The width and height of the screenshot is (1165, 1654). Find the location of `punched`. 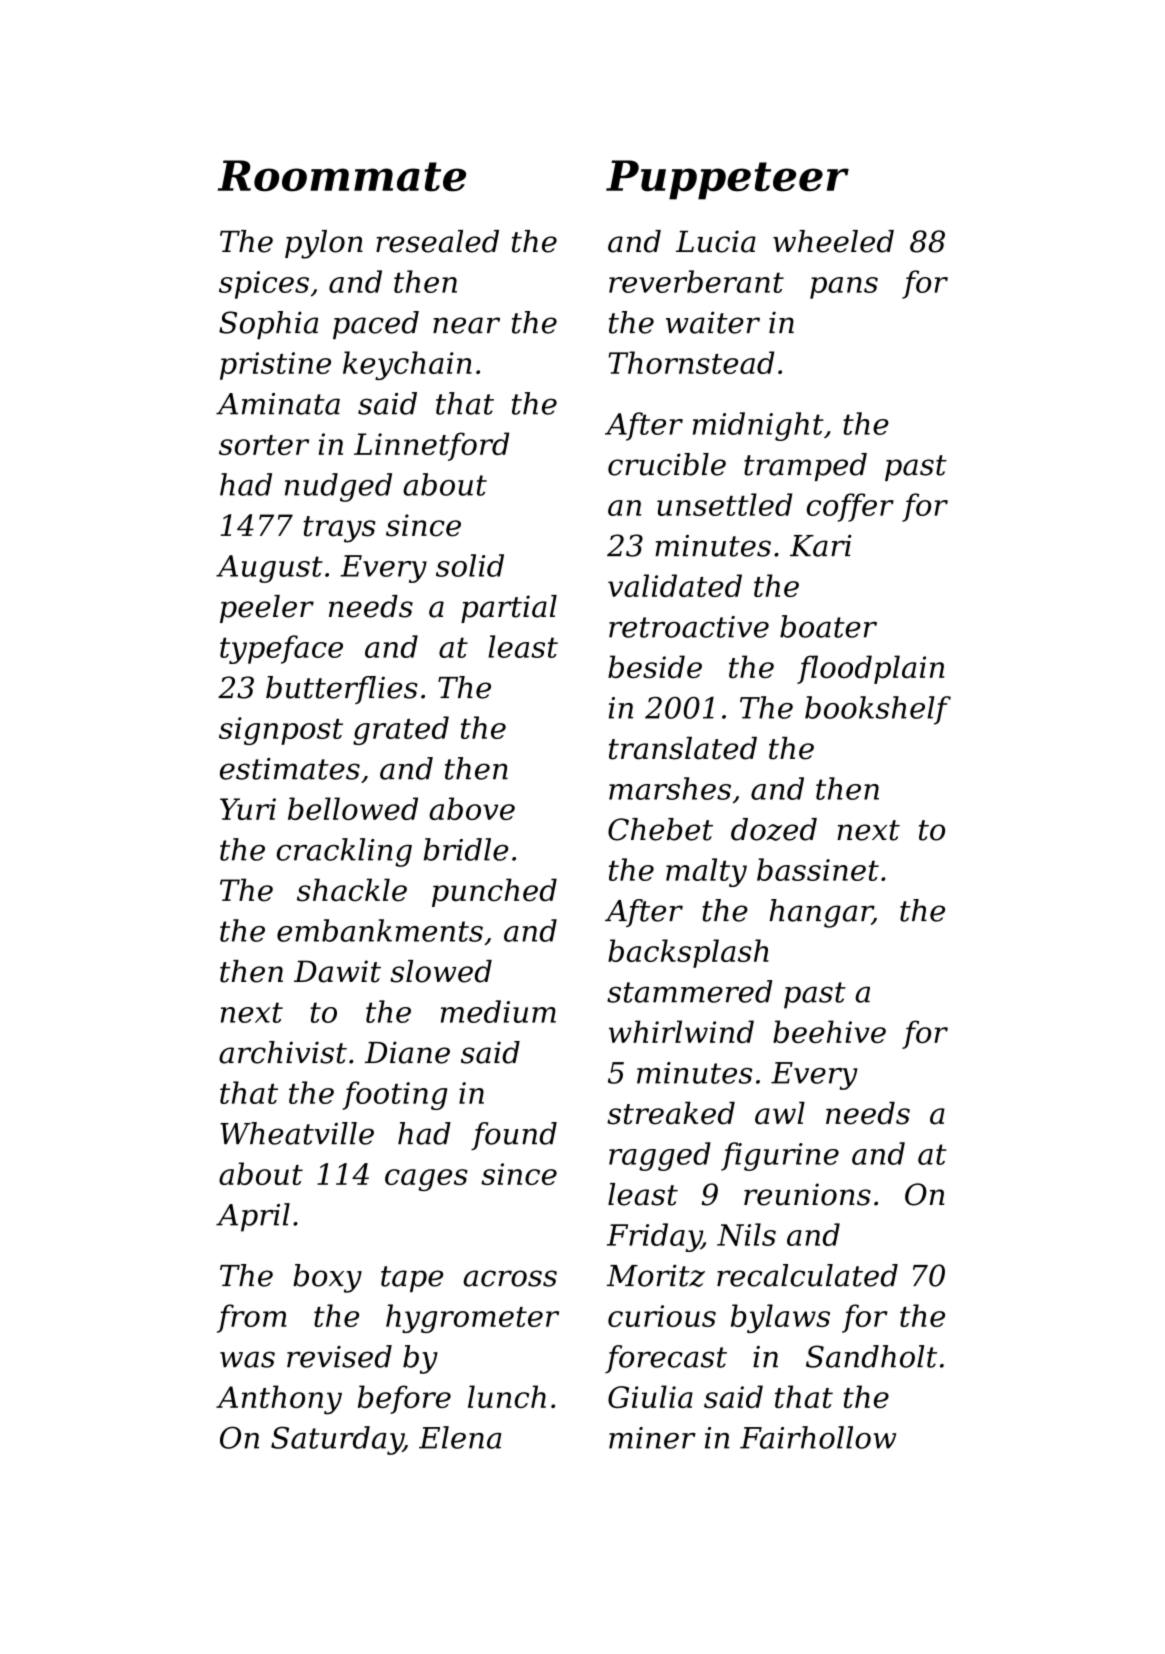

punched is located at coordinates (494, 892).
